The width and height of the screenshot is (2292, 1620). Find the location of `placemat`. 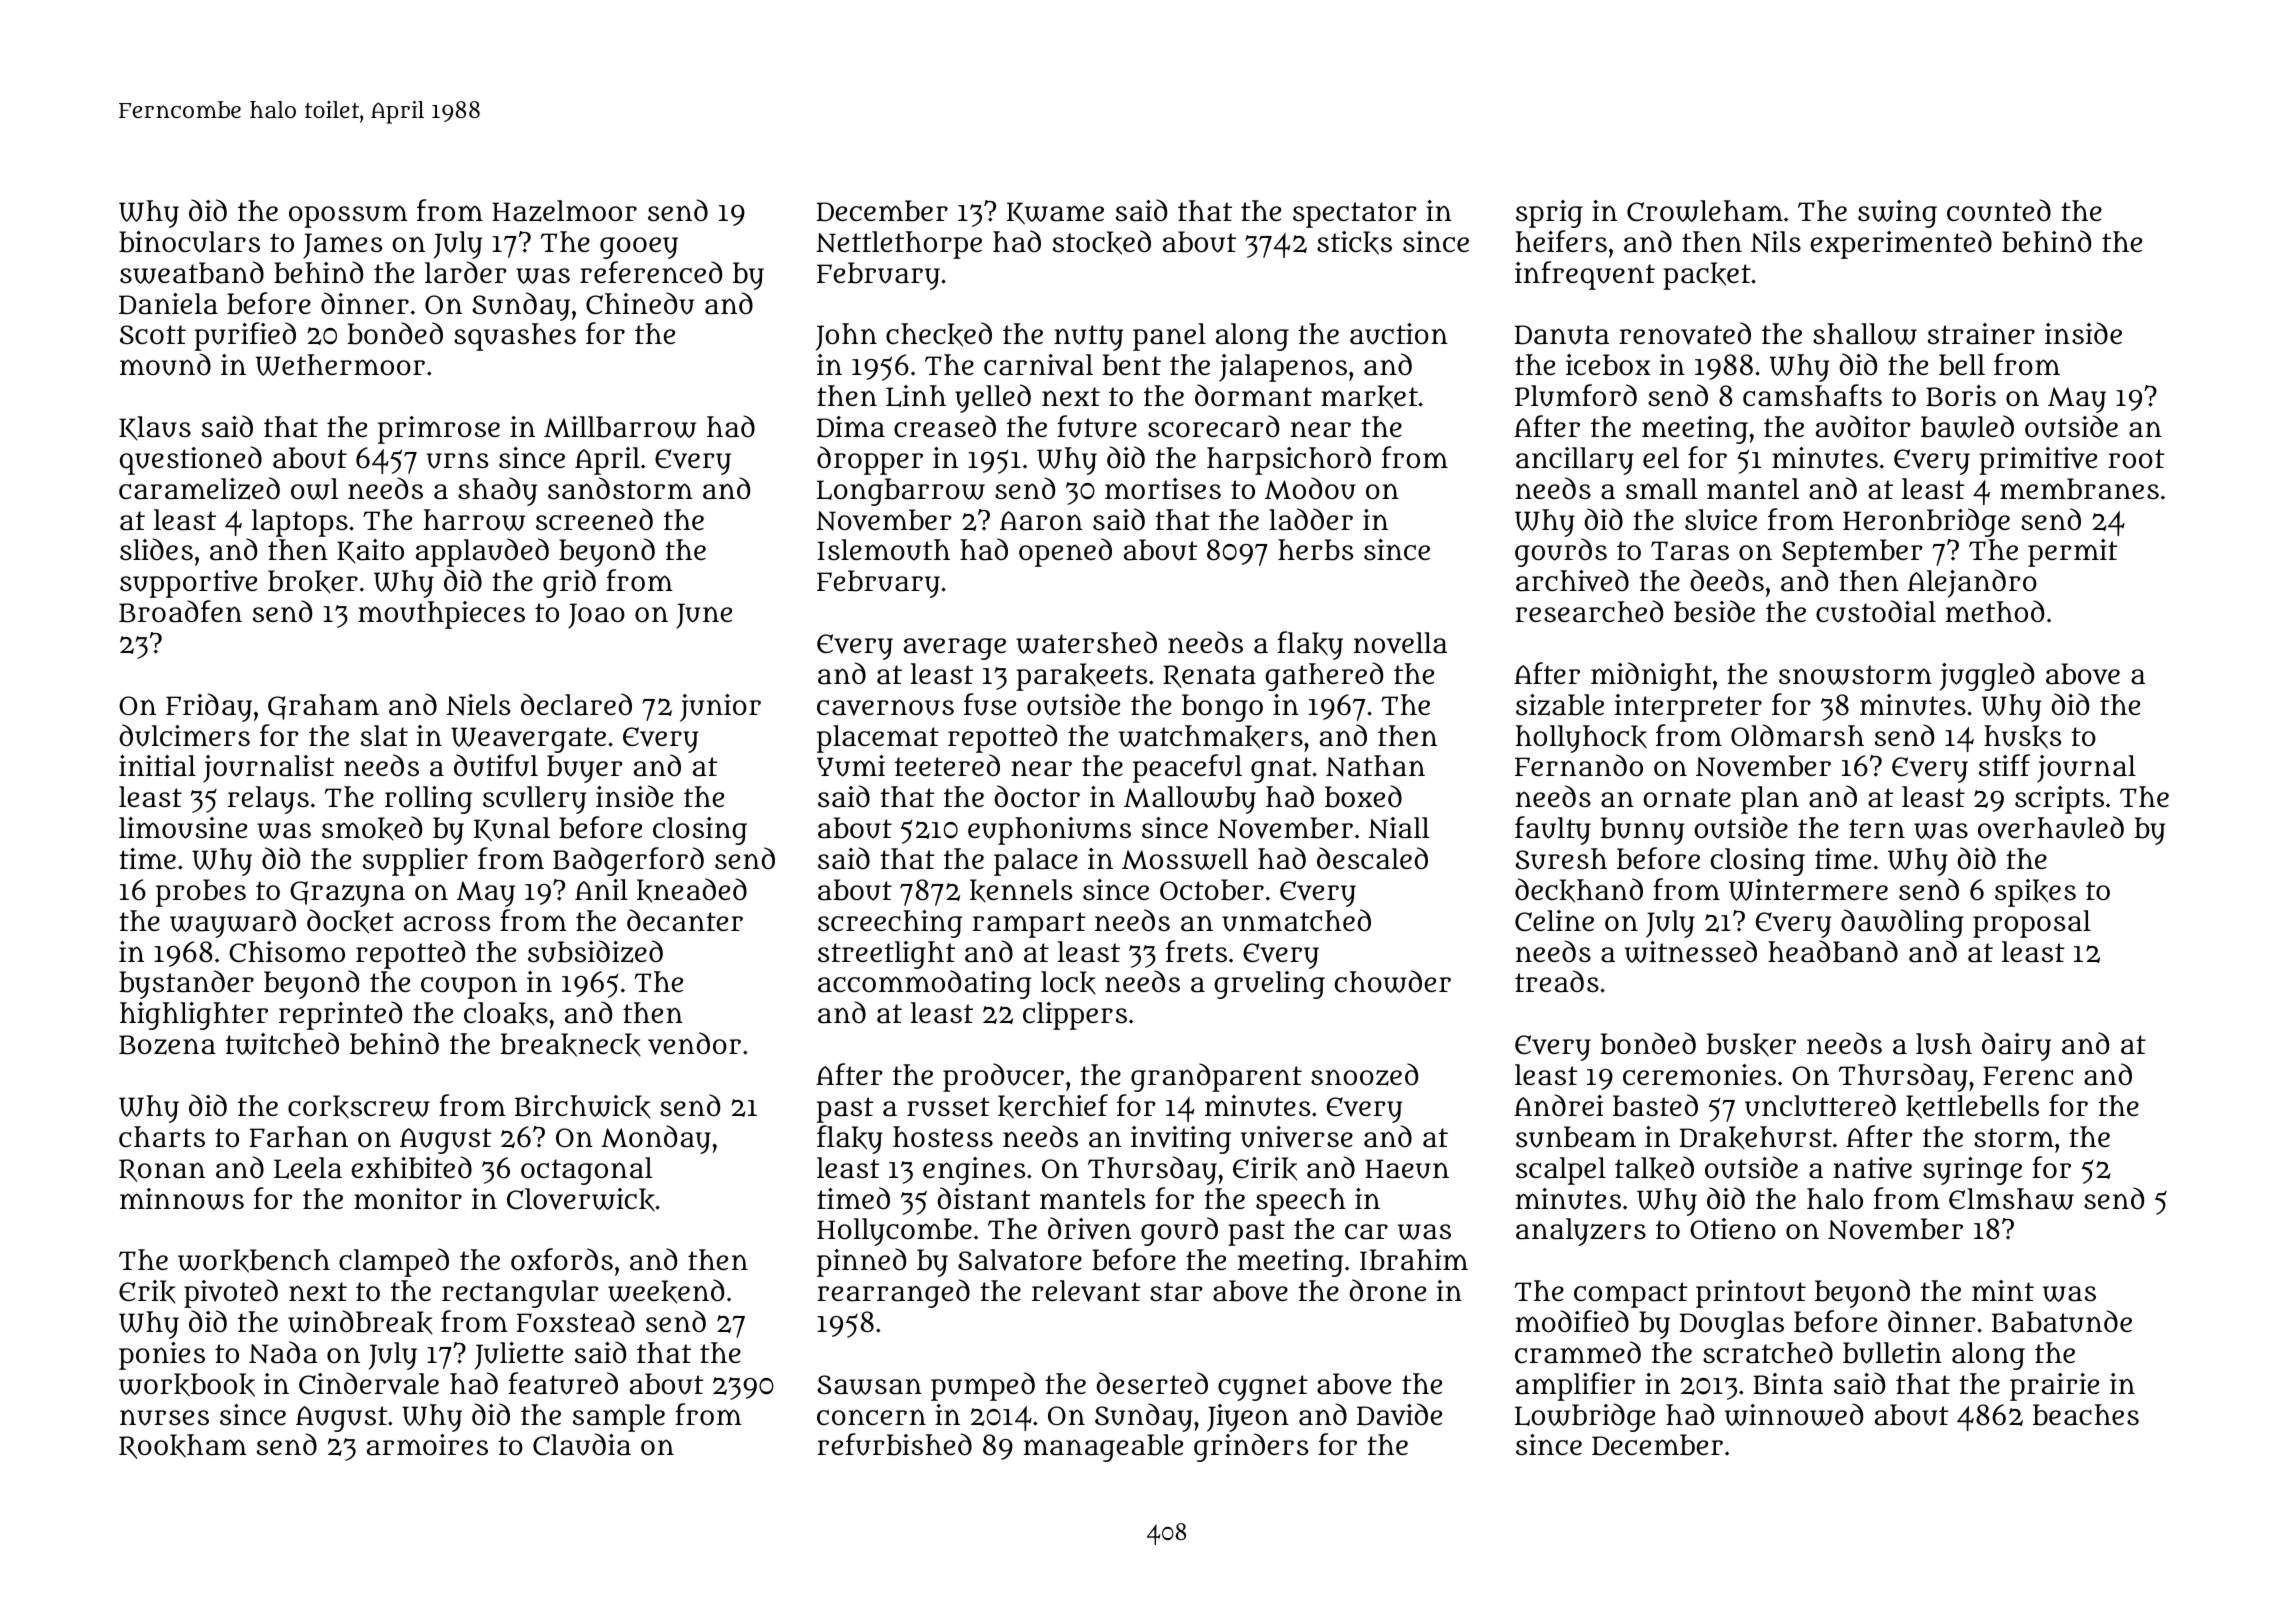

placemat is located at coordinates (878, 739).
